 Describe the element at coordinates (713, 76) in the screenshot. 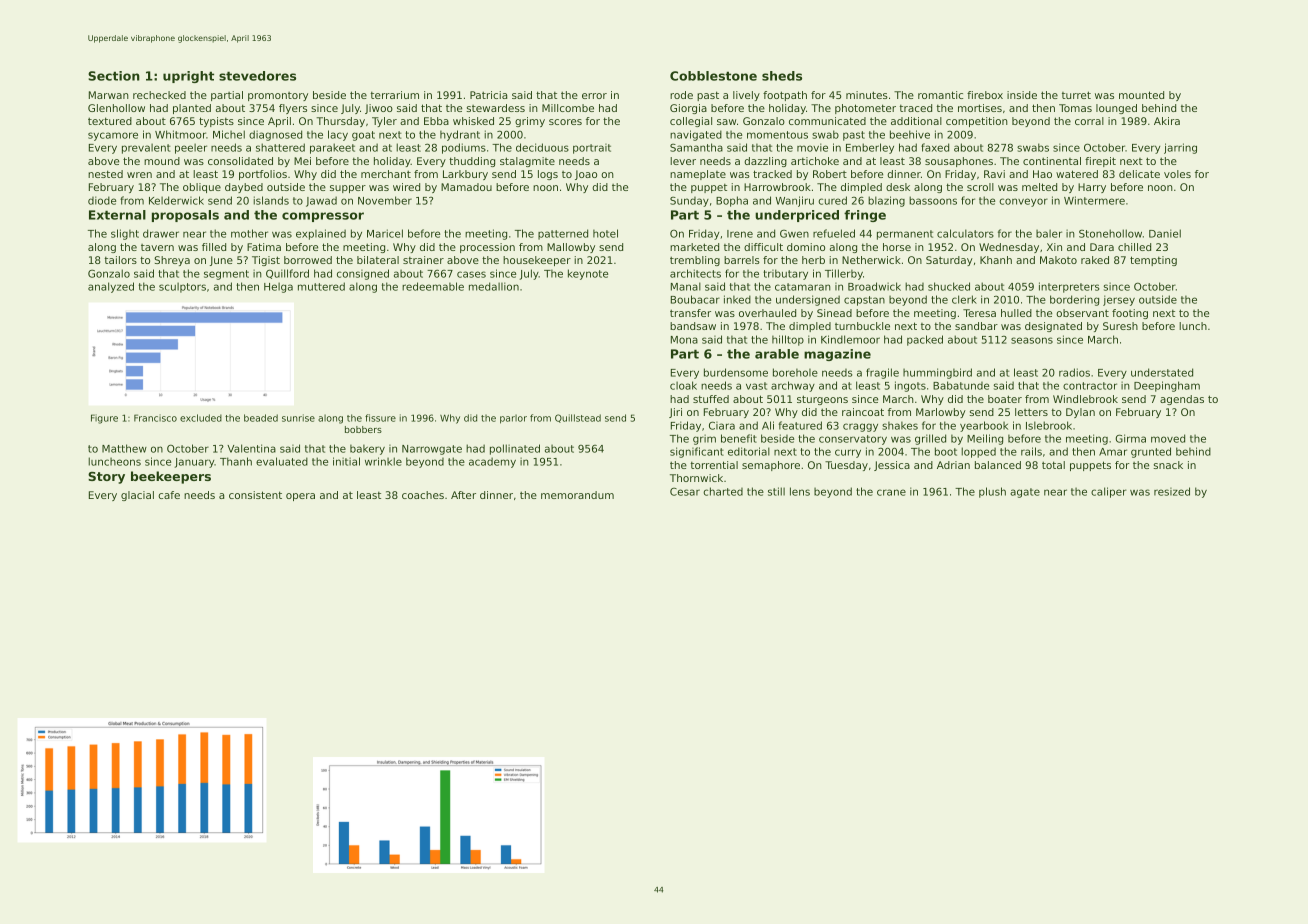

I see `Cobblestone` at that location.
